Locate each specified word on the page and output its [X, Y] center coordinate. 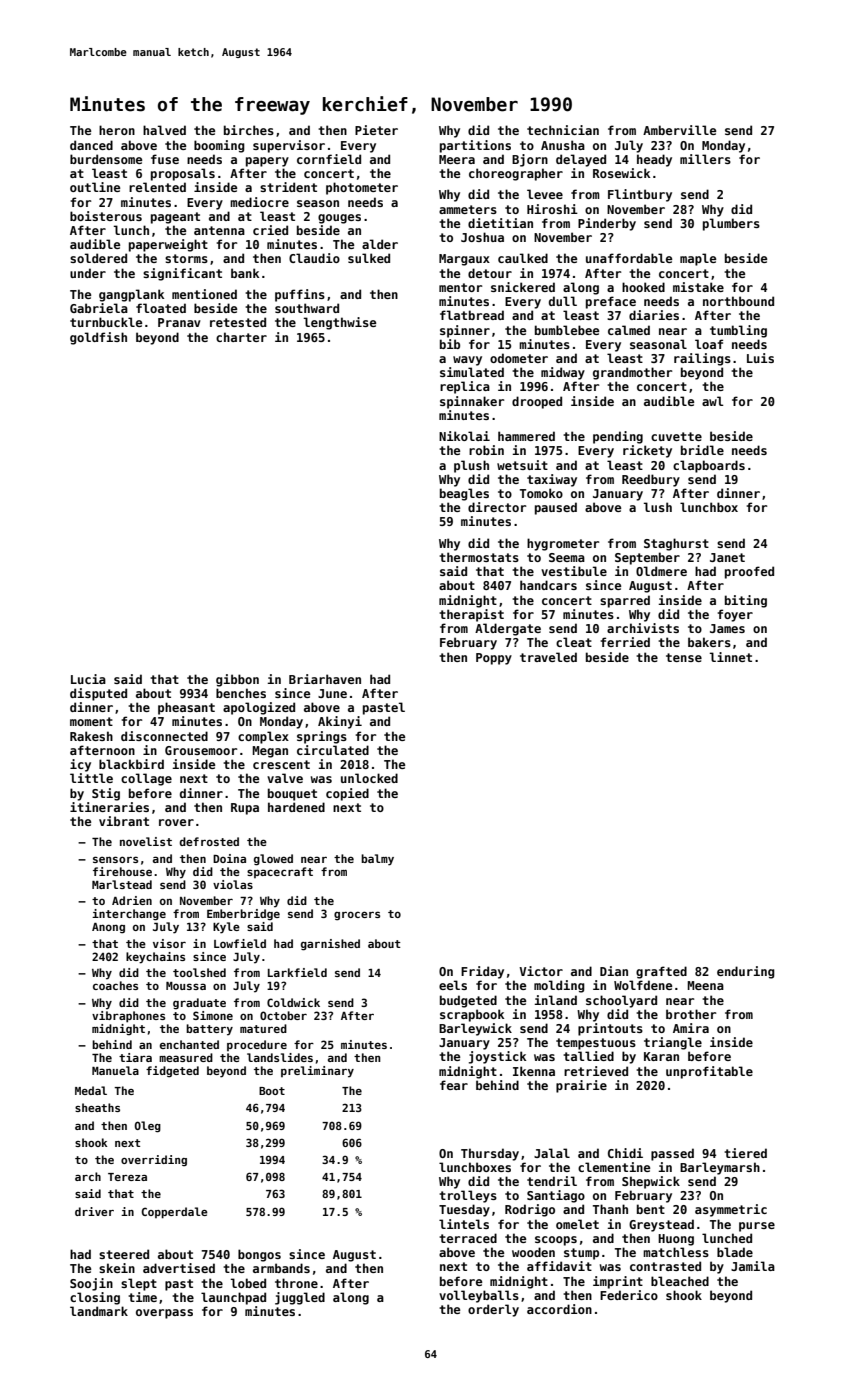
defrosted [209, 841]
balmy [377, 860]
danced [91, 145]
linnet [731, 657]
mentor [460, 287]
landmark [99, 1311]
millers [705, 159]
